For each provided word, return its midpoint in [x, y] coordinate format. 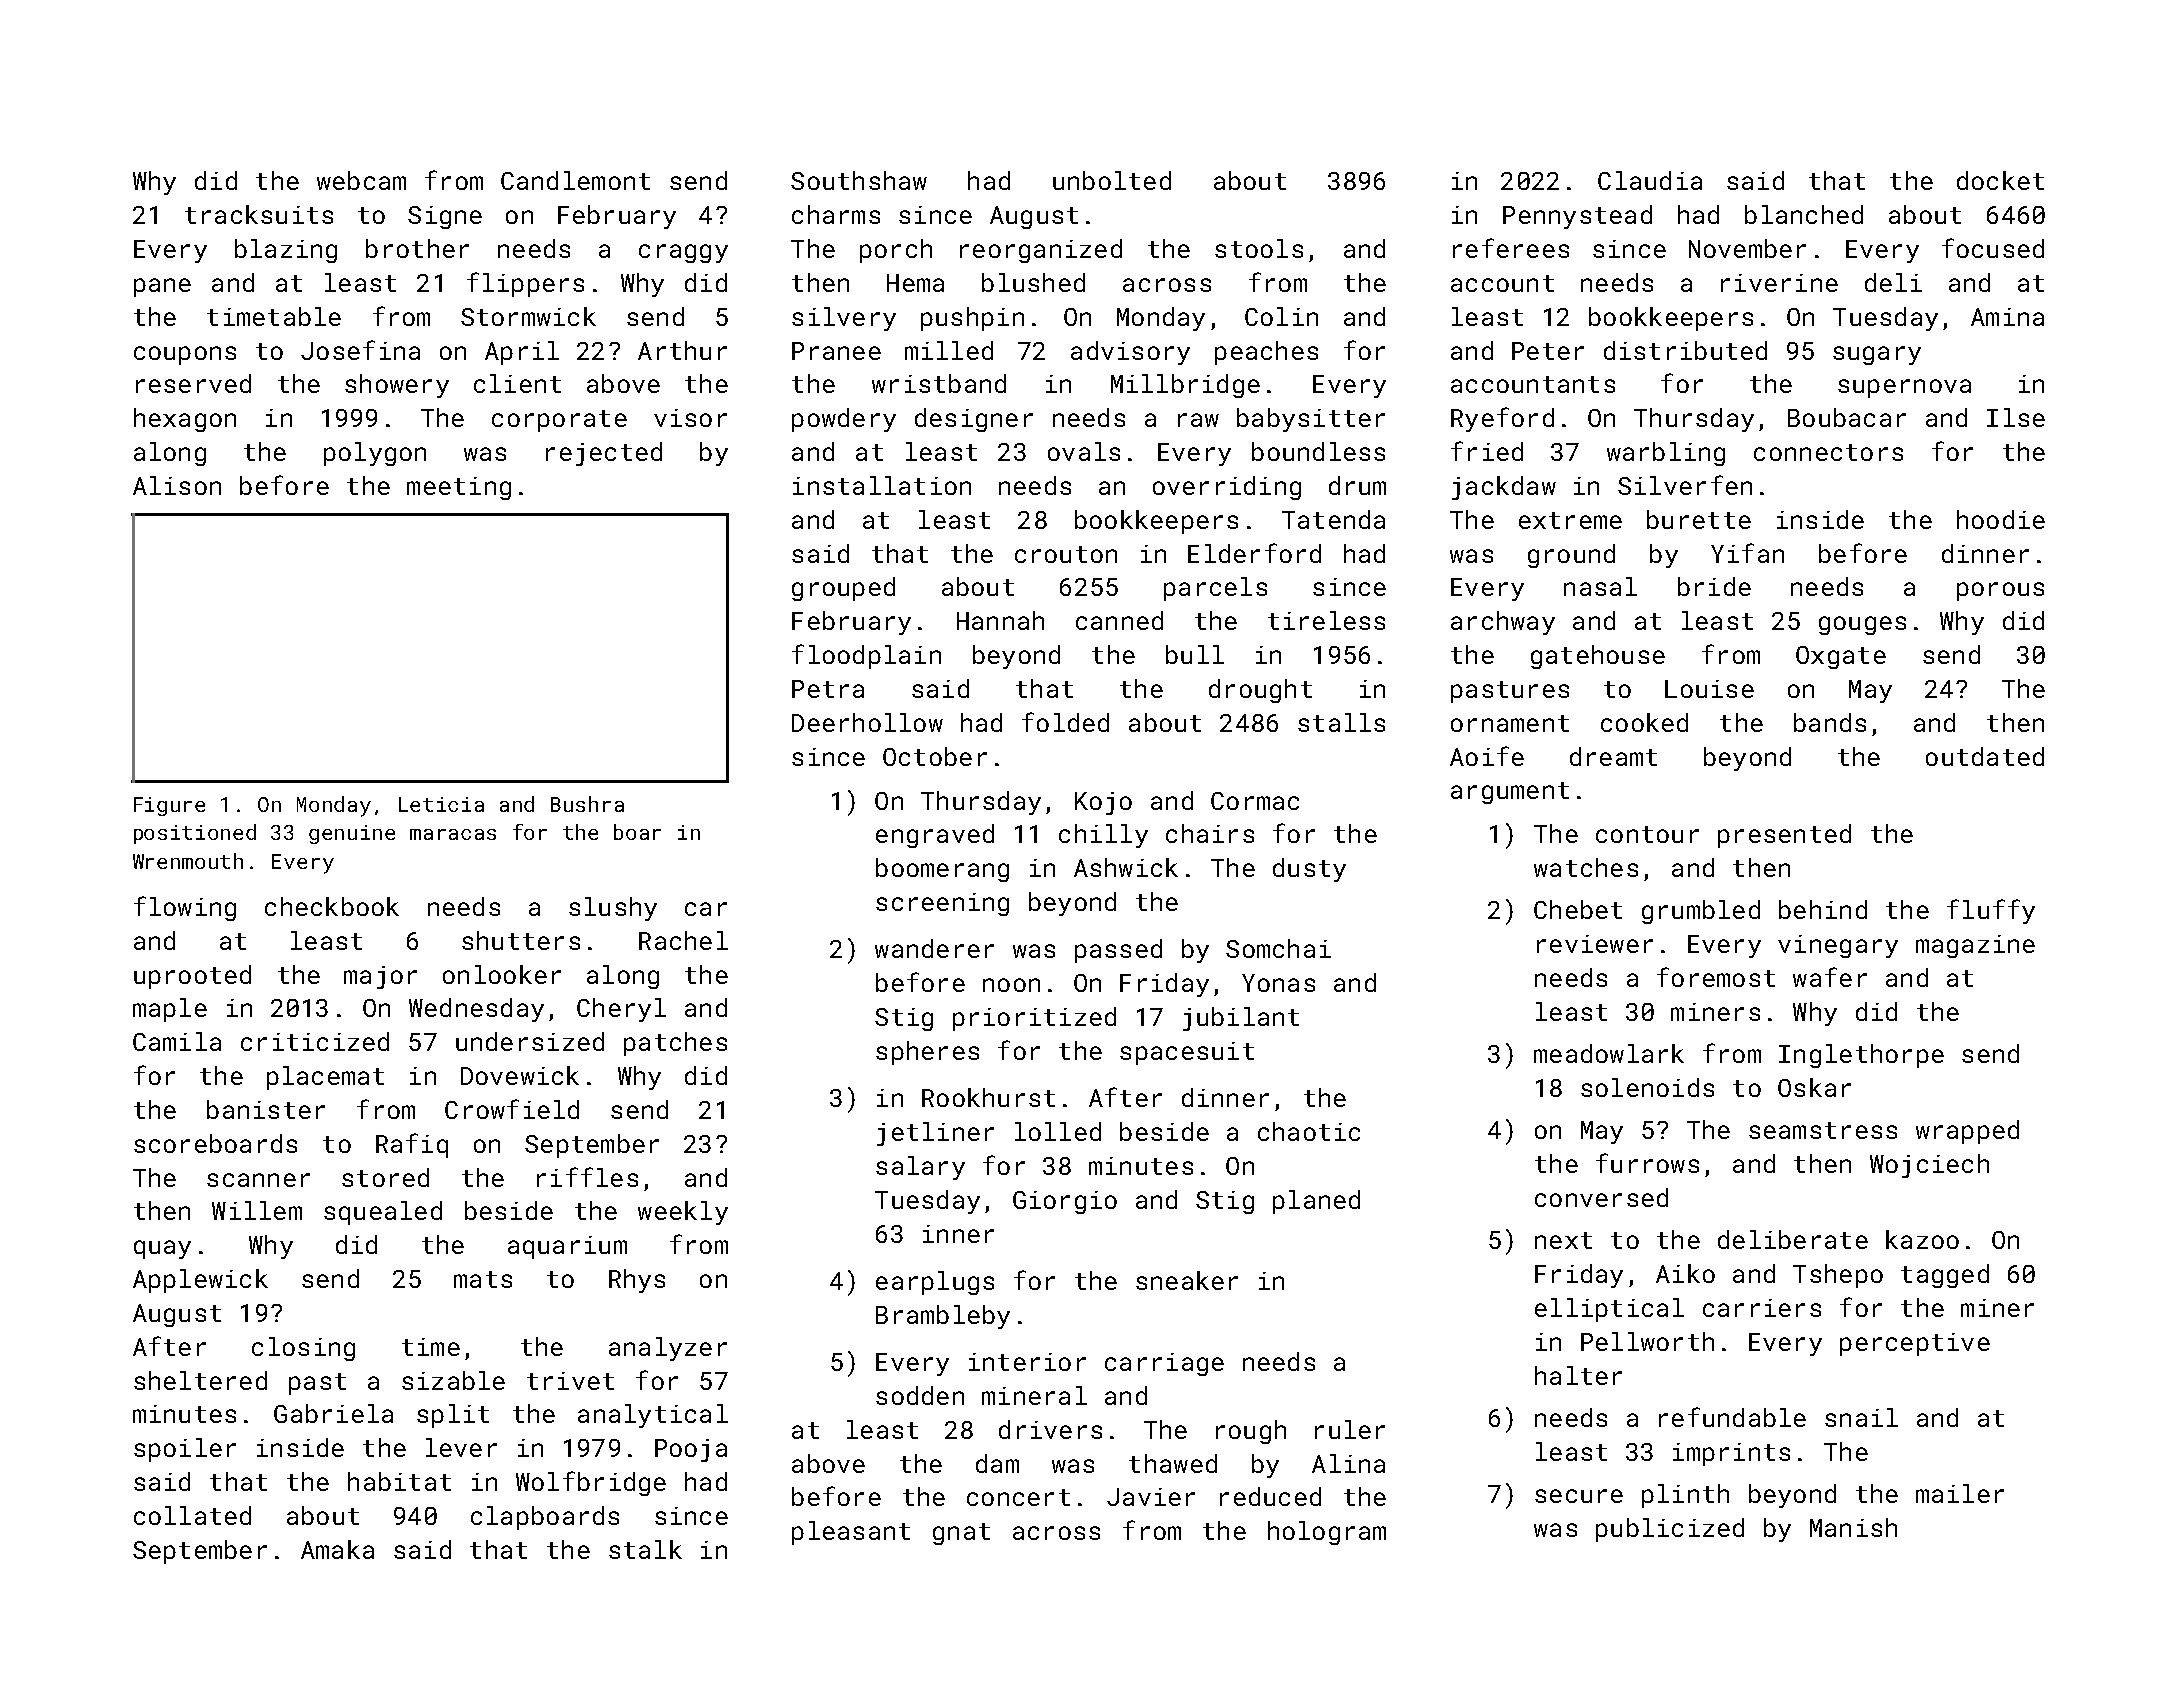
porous [2000, 591]
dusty [1309, 870]
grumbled [1701, 912]
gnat [961, 1534]
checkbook [332, 906]
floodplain [866, 656]
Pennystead [1577, 217]
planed [1316, 1202]
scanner [258, 1180]
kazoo [1922, 1239]
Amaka [337, 1549]
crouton [1066, 554]
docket [2000, 180]
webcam [361, 180]
